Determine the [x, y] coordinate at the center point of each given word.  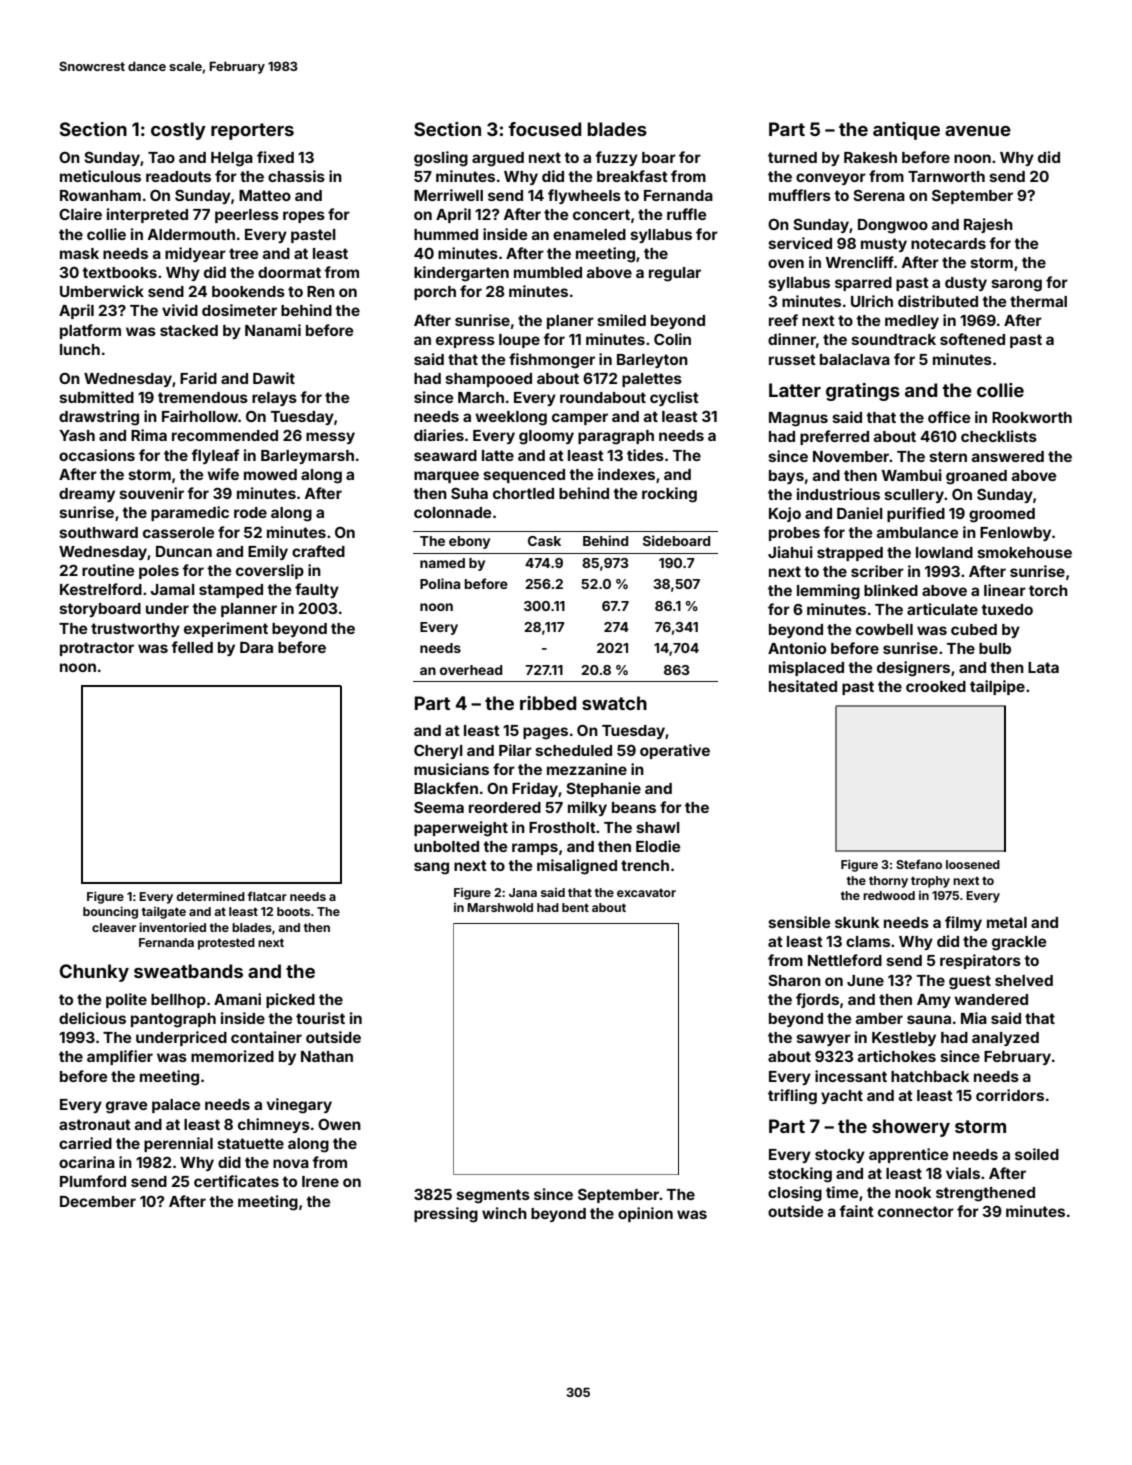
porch [435, 293]
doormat [289, 272]
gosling [441, 159]
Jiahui [790, 552]
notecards [948, 243]
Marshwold [500, 907]
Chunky [94, 973]
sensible [799, 922]
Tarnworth [946, 176]
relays [274, 399]
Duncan [184, 551]
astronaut [95, 1124]
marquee [446, 477]
